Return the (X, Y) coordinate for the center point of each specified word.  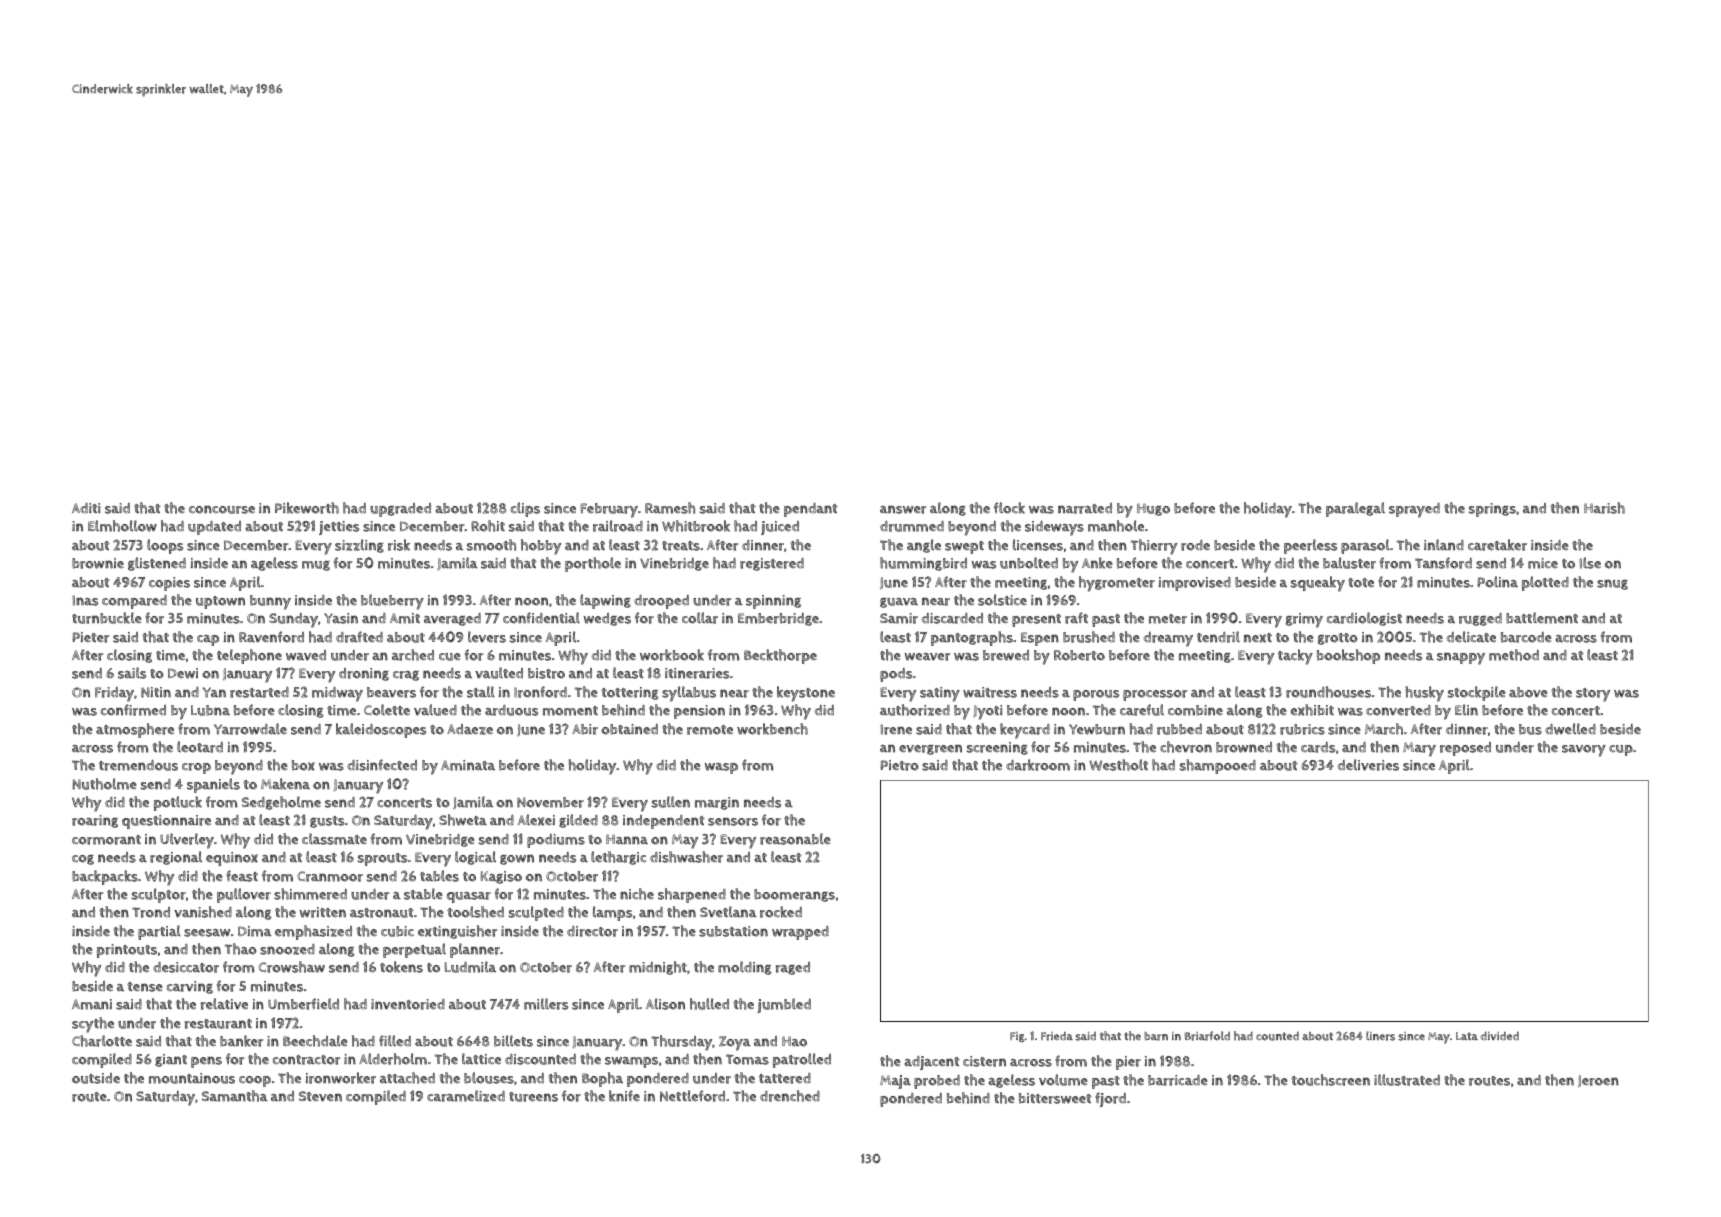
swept (964, 547)
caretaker (1497, 545)
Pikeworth (307, 508)
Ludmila (470, 967)
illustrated (1407, 1080)
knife (624, 1096)
